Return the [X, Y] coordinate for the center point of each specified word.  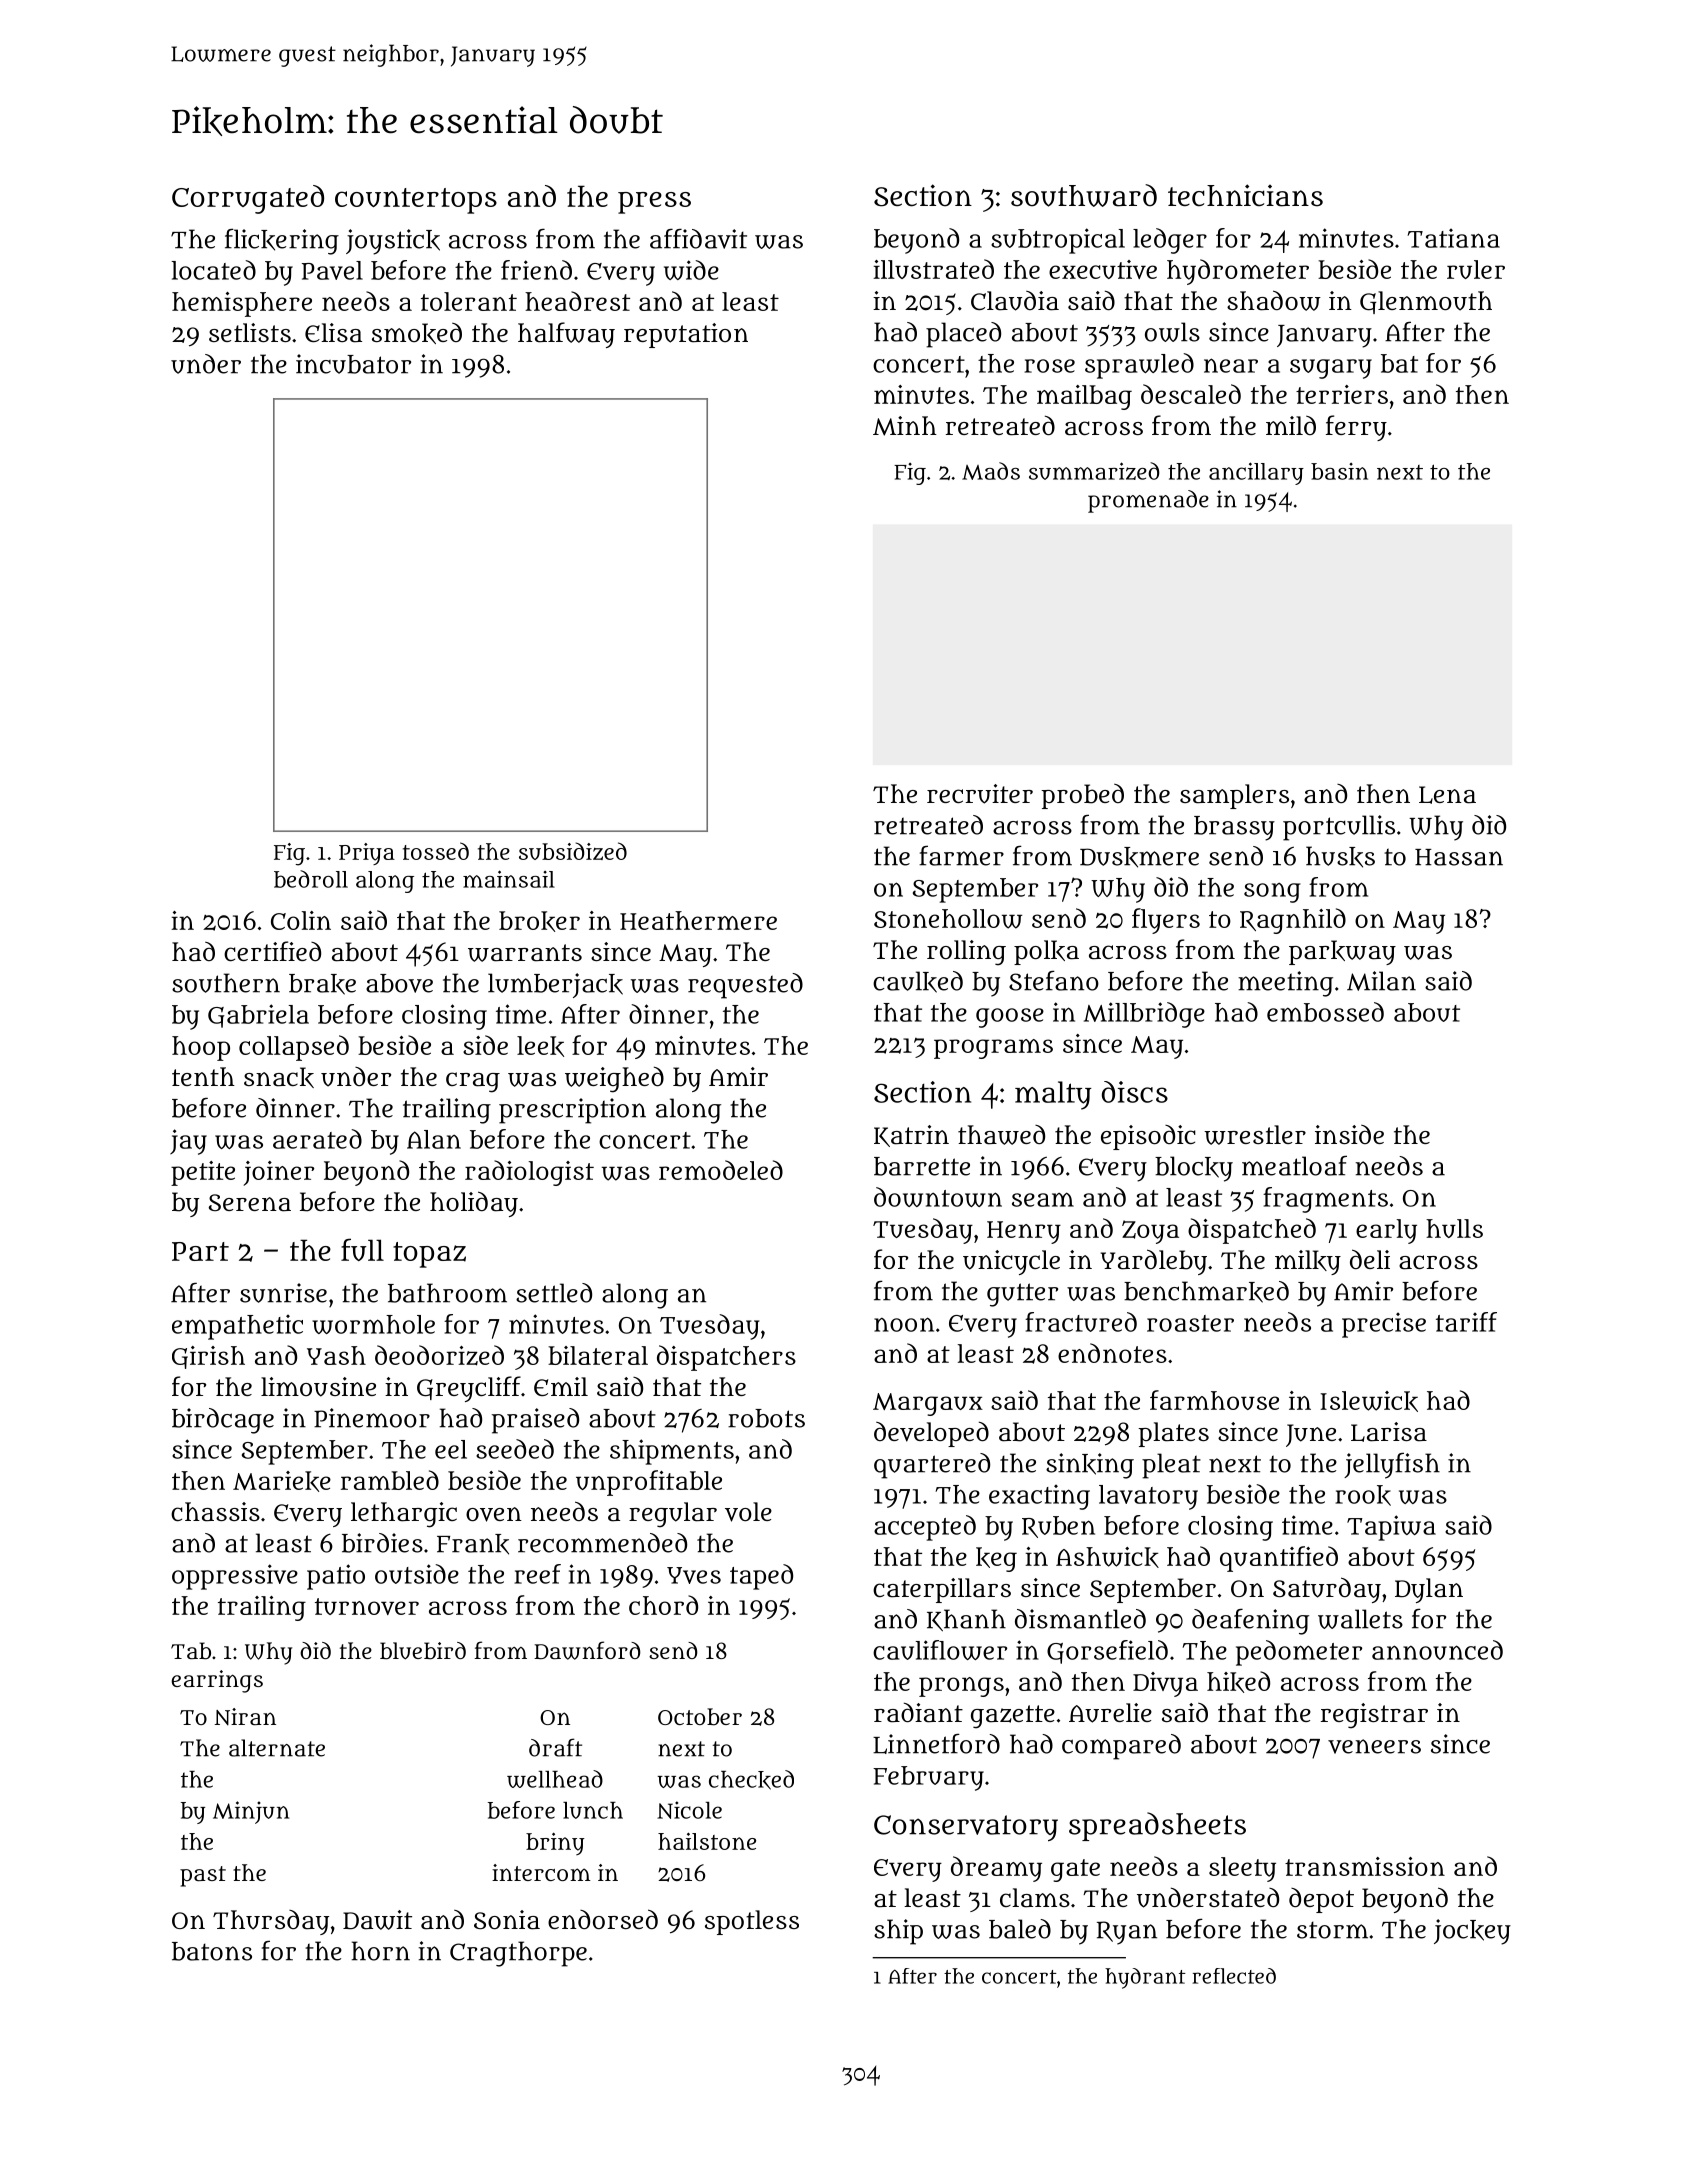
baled [1020, 1929]
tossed [436, 851]
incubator [353, 364]
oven [494, 1514]
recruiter [980, 794]
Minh [905, 426]
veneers [1374, 1746]
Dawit [377, 1920]
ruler [1476, 269]
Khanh [966, 1620]
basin [1339, 471]
